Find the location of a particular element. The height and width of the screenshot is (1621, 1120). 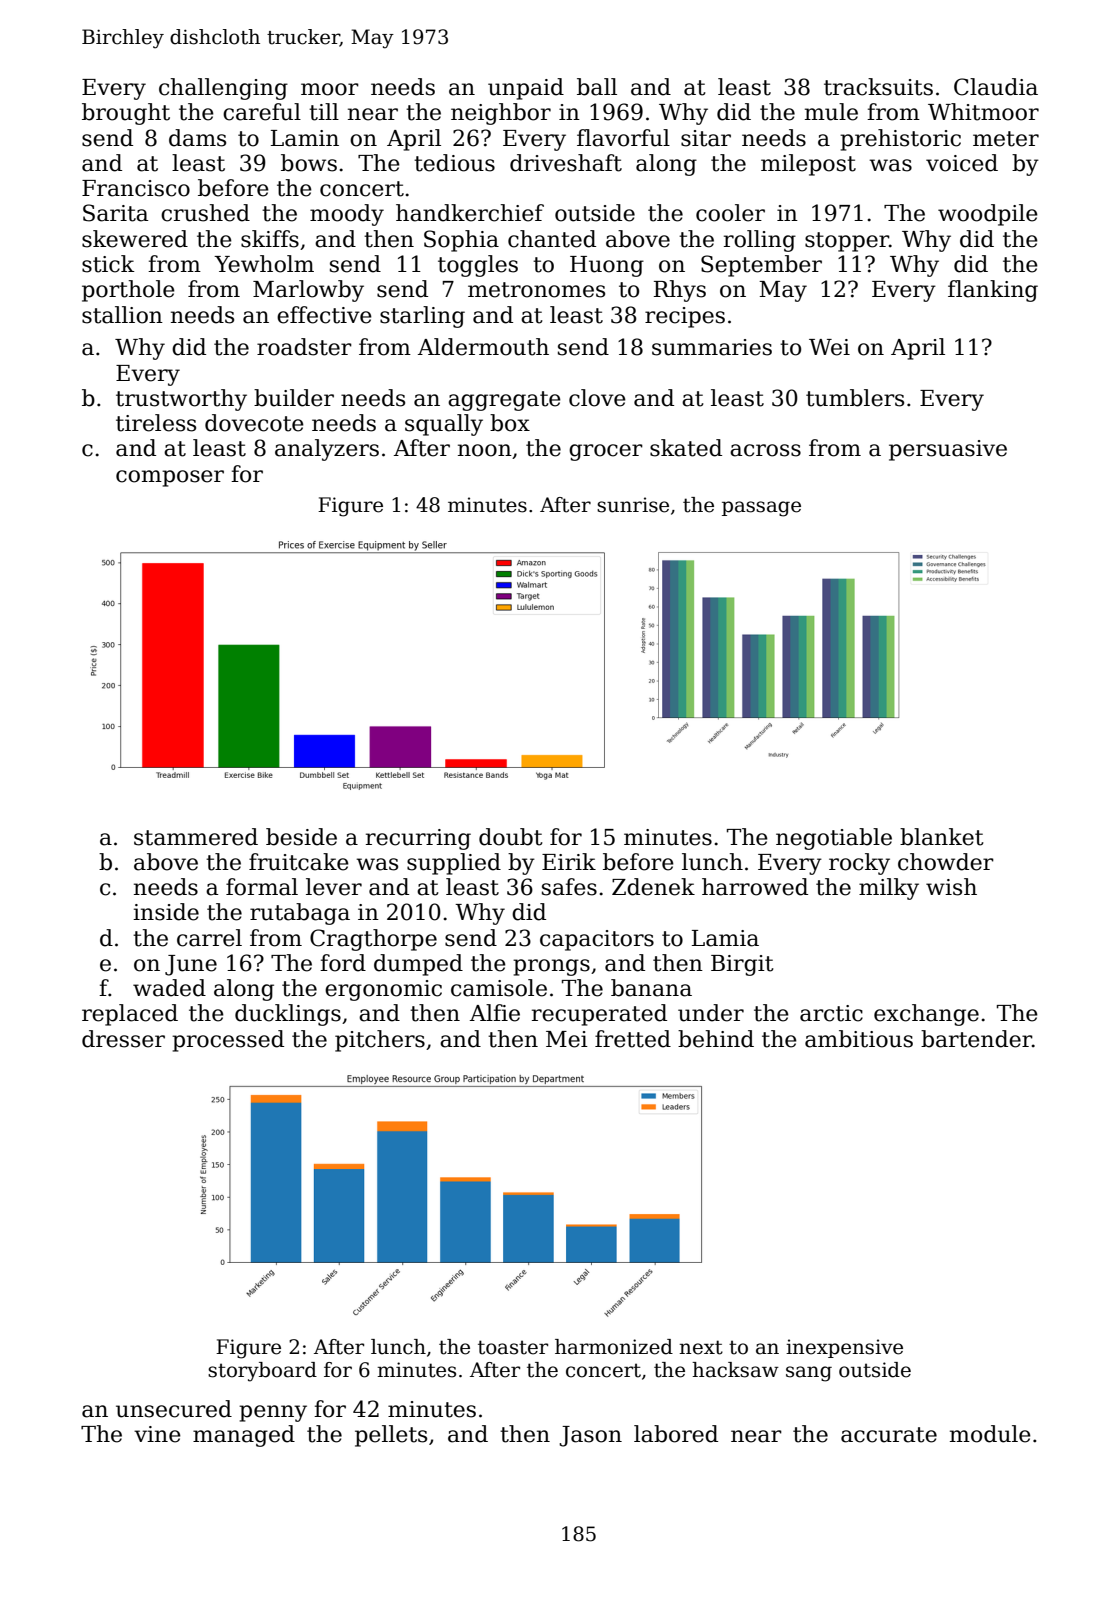

toaster is located at coordinates (513, 1347).
